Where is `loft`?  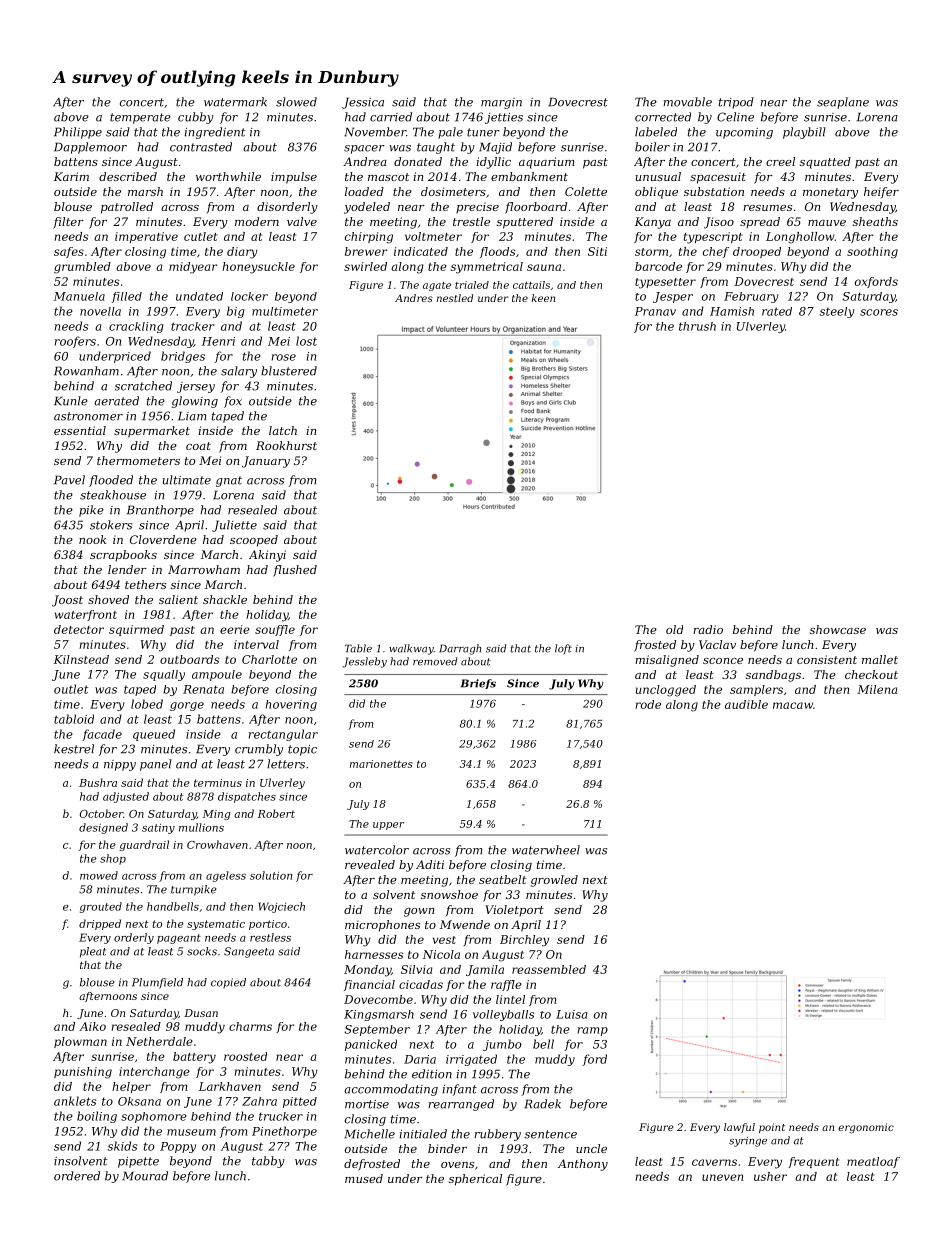 loft is located at coordinates (563, 649).
